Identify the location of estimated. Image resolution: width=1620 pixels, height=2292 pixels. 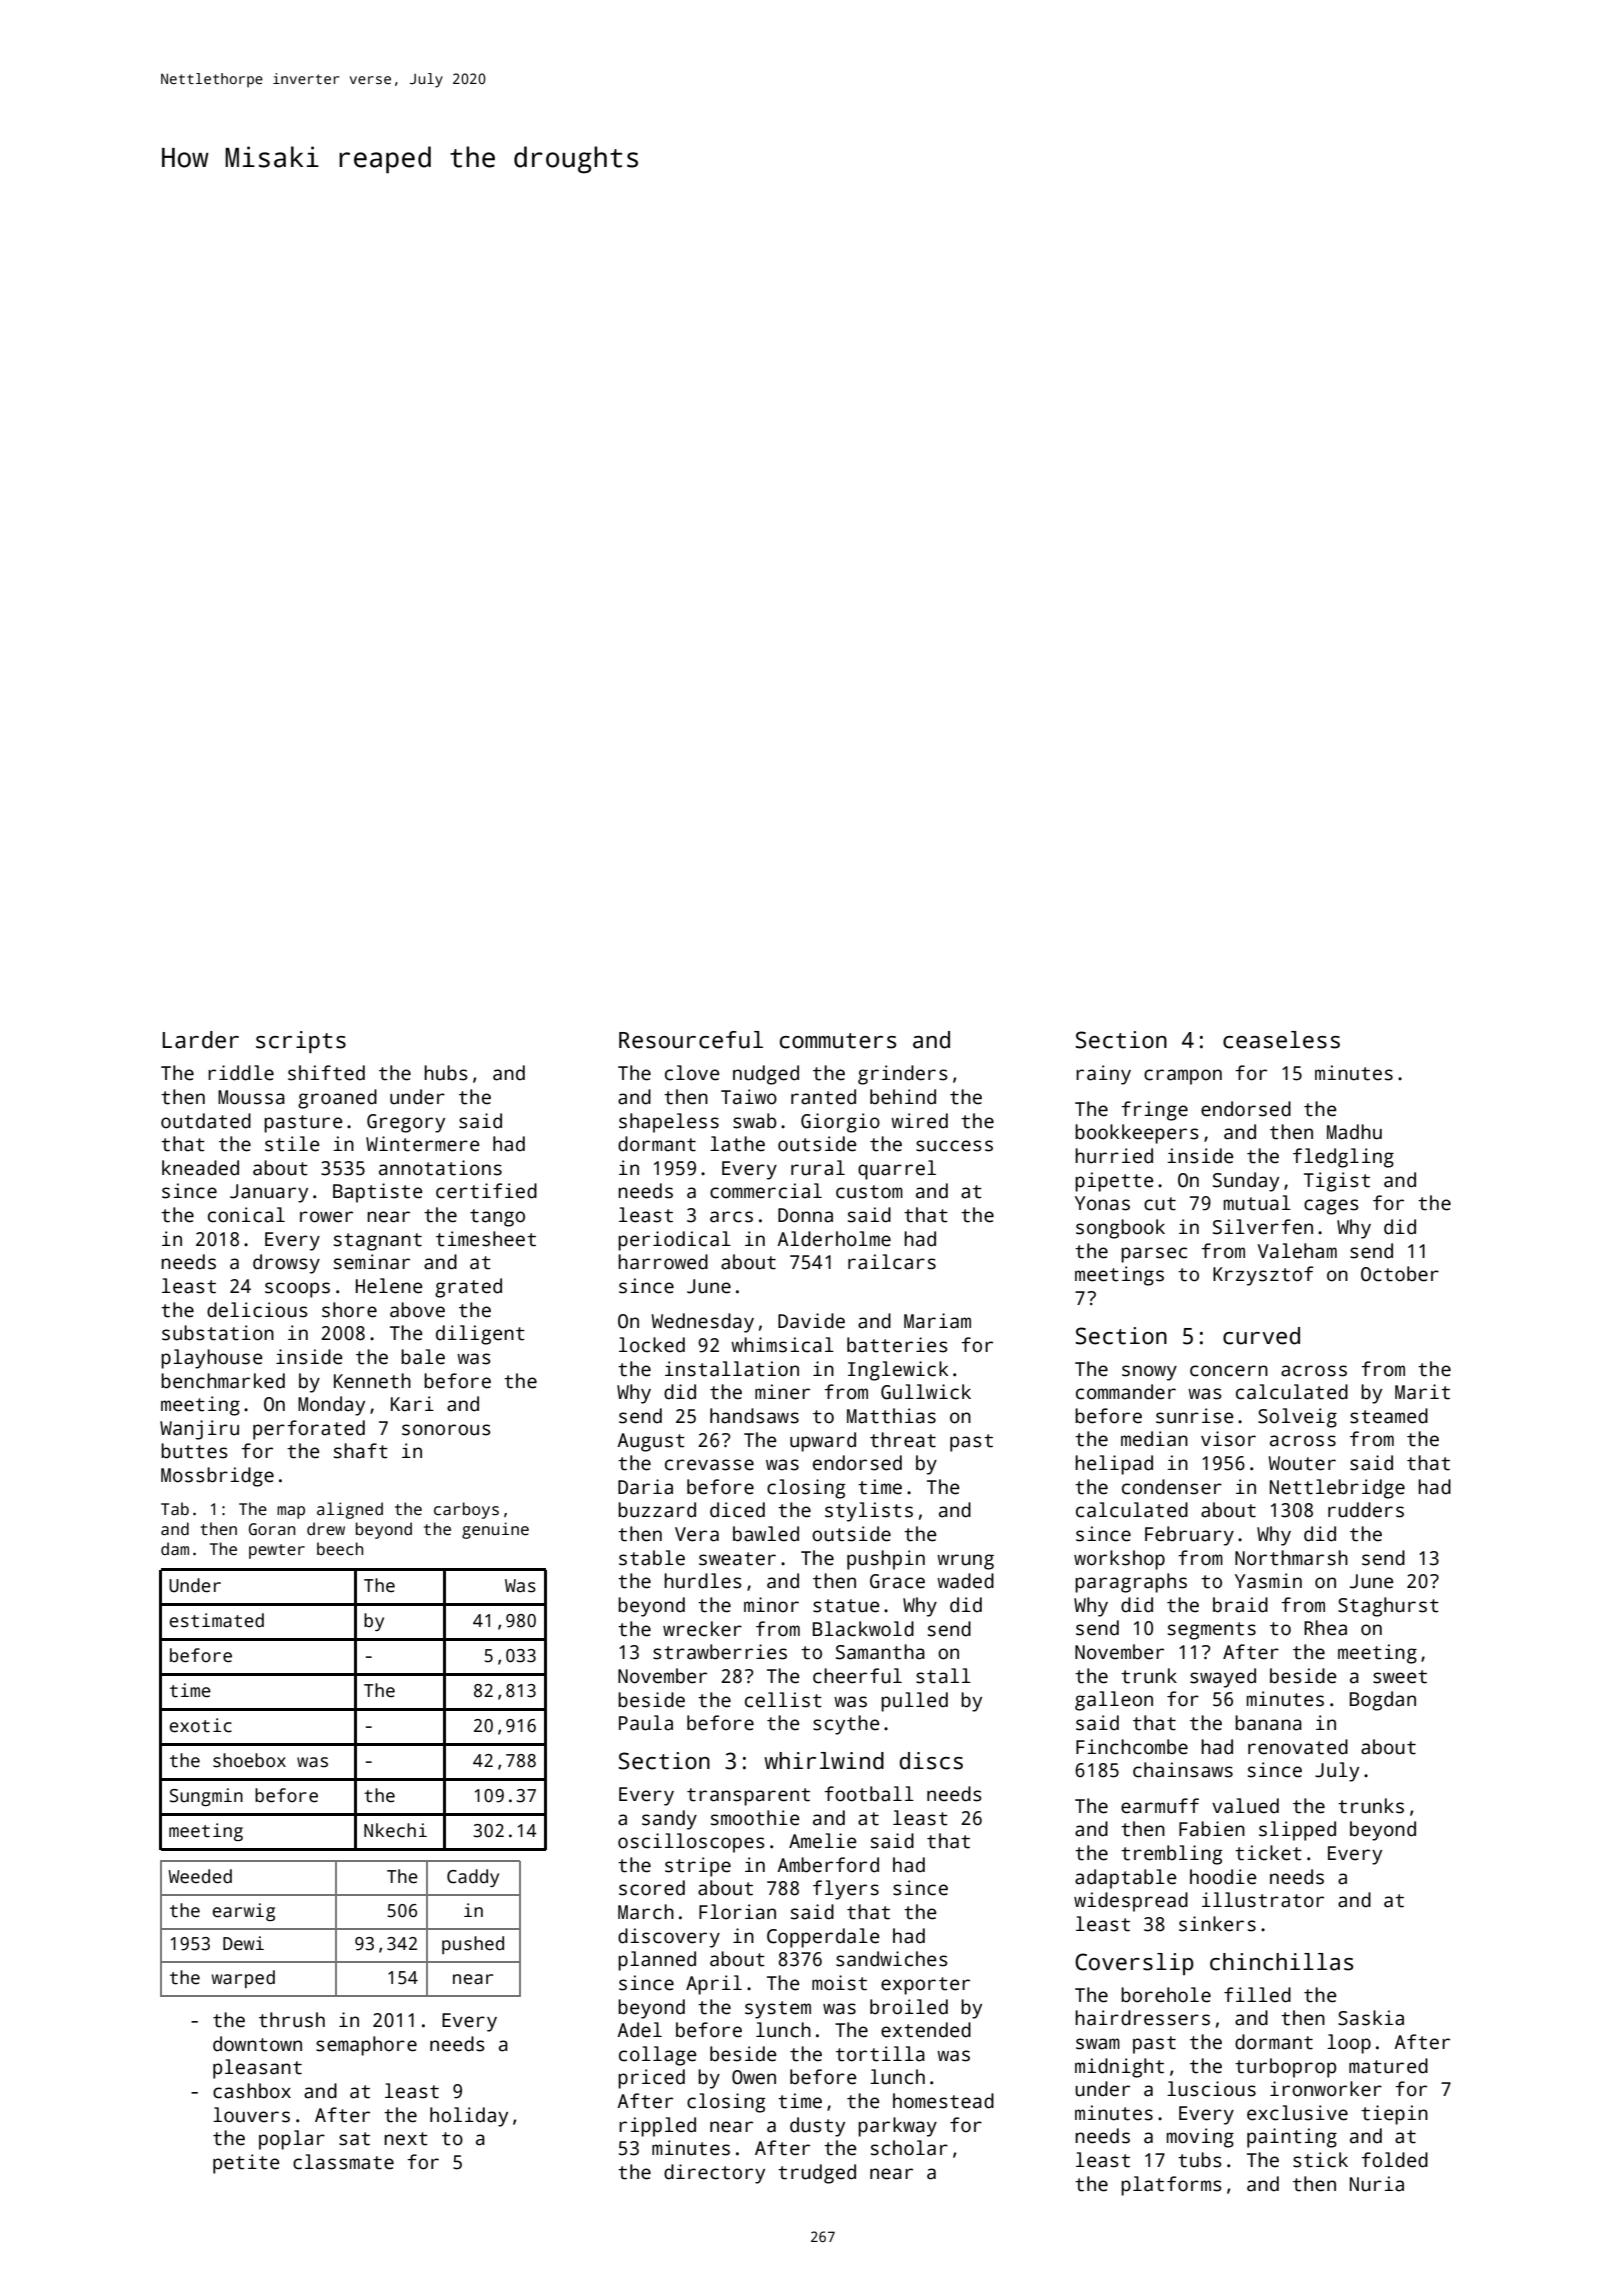
(216, 1620).
